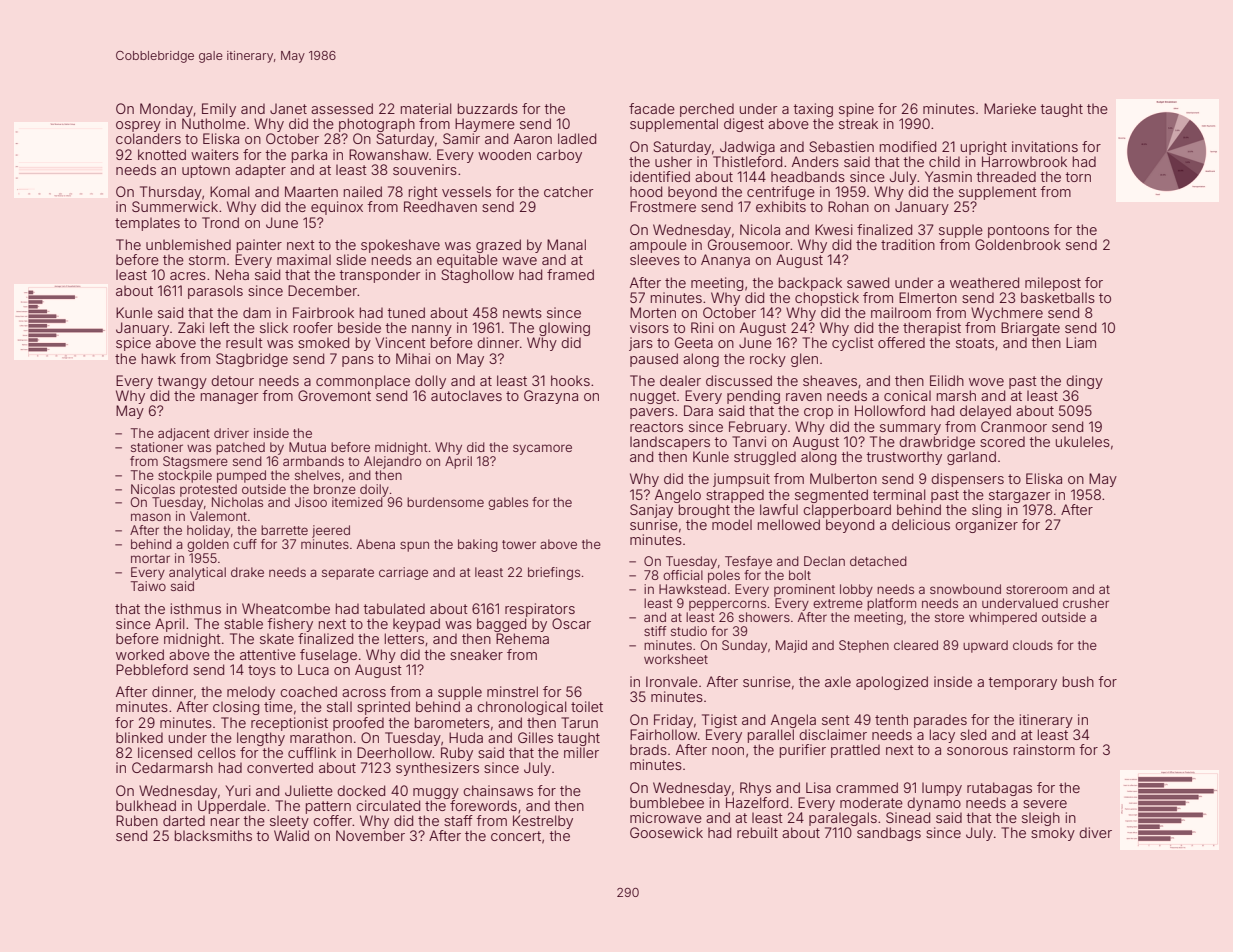 The image size is (1233, 952). Describe the element at coordinates (678, 496) in the screenshot. I see `Angelo` at that location.
